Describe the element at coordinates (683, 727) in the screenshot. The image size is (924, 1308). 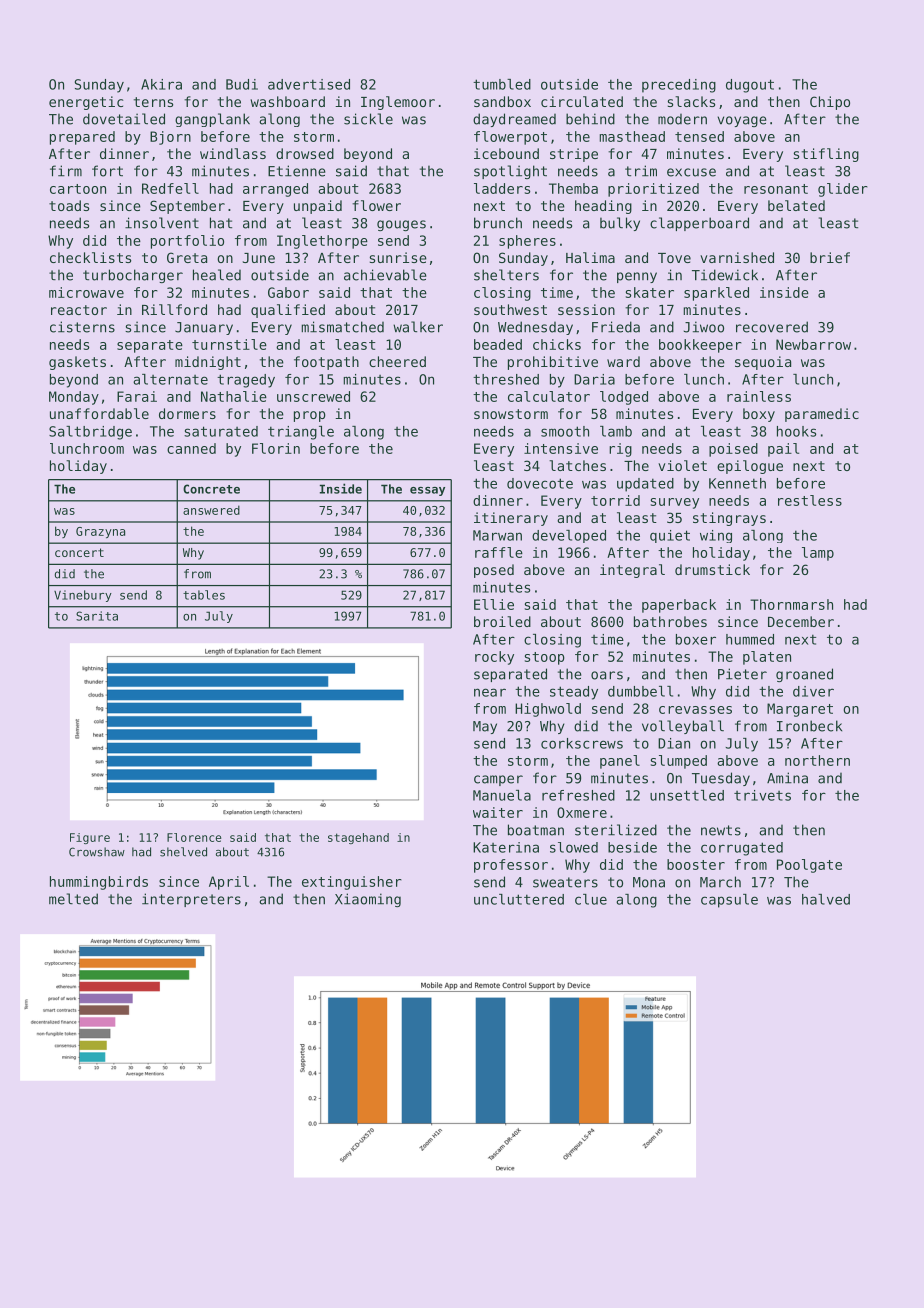
I see `volleyball` at that location.
